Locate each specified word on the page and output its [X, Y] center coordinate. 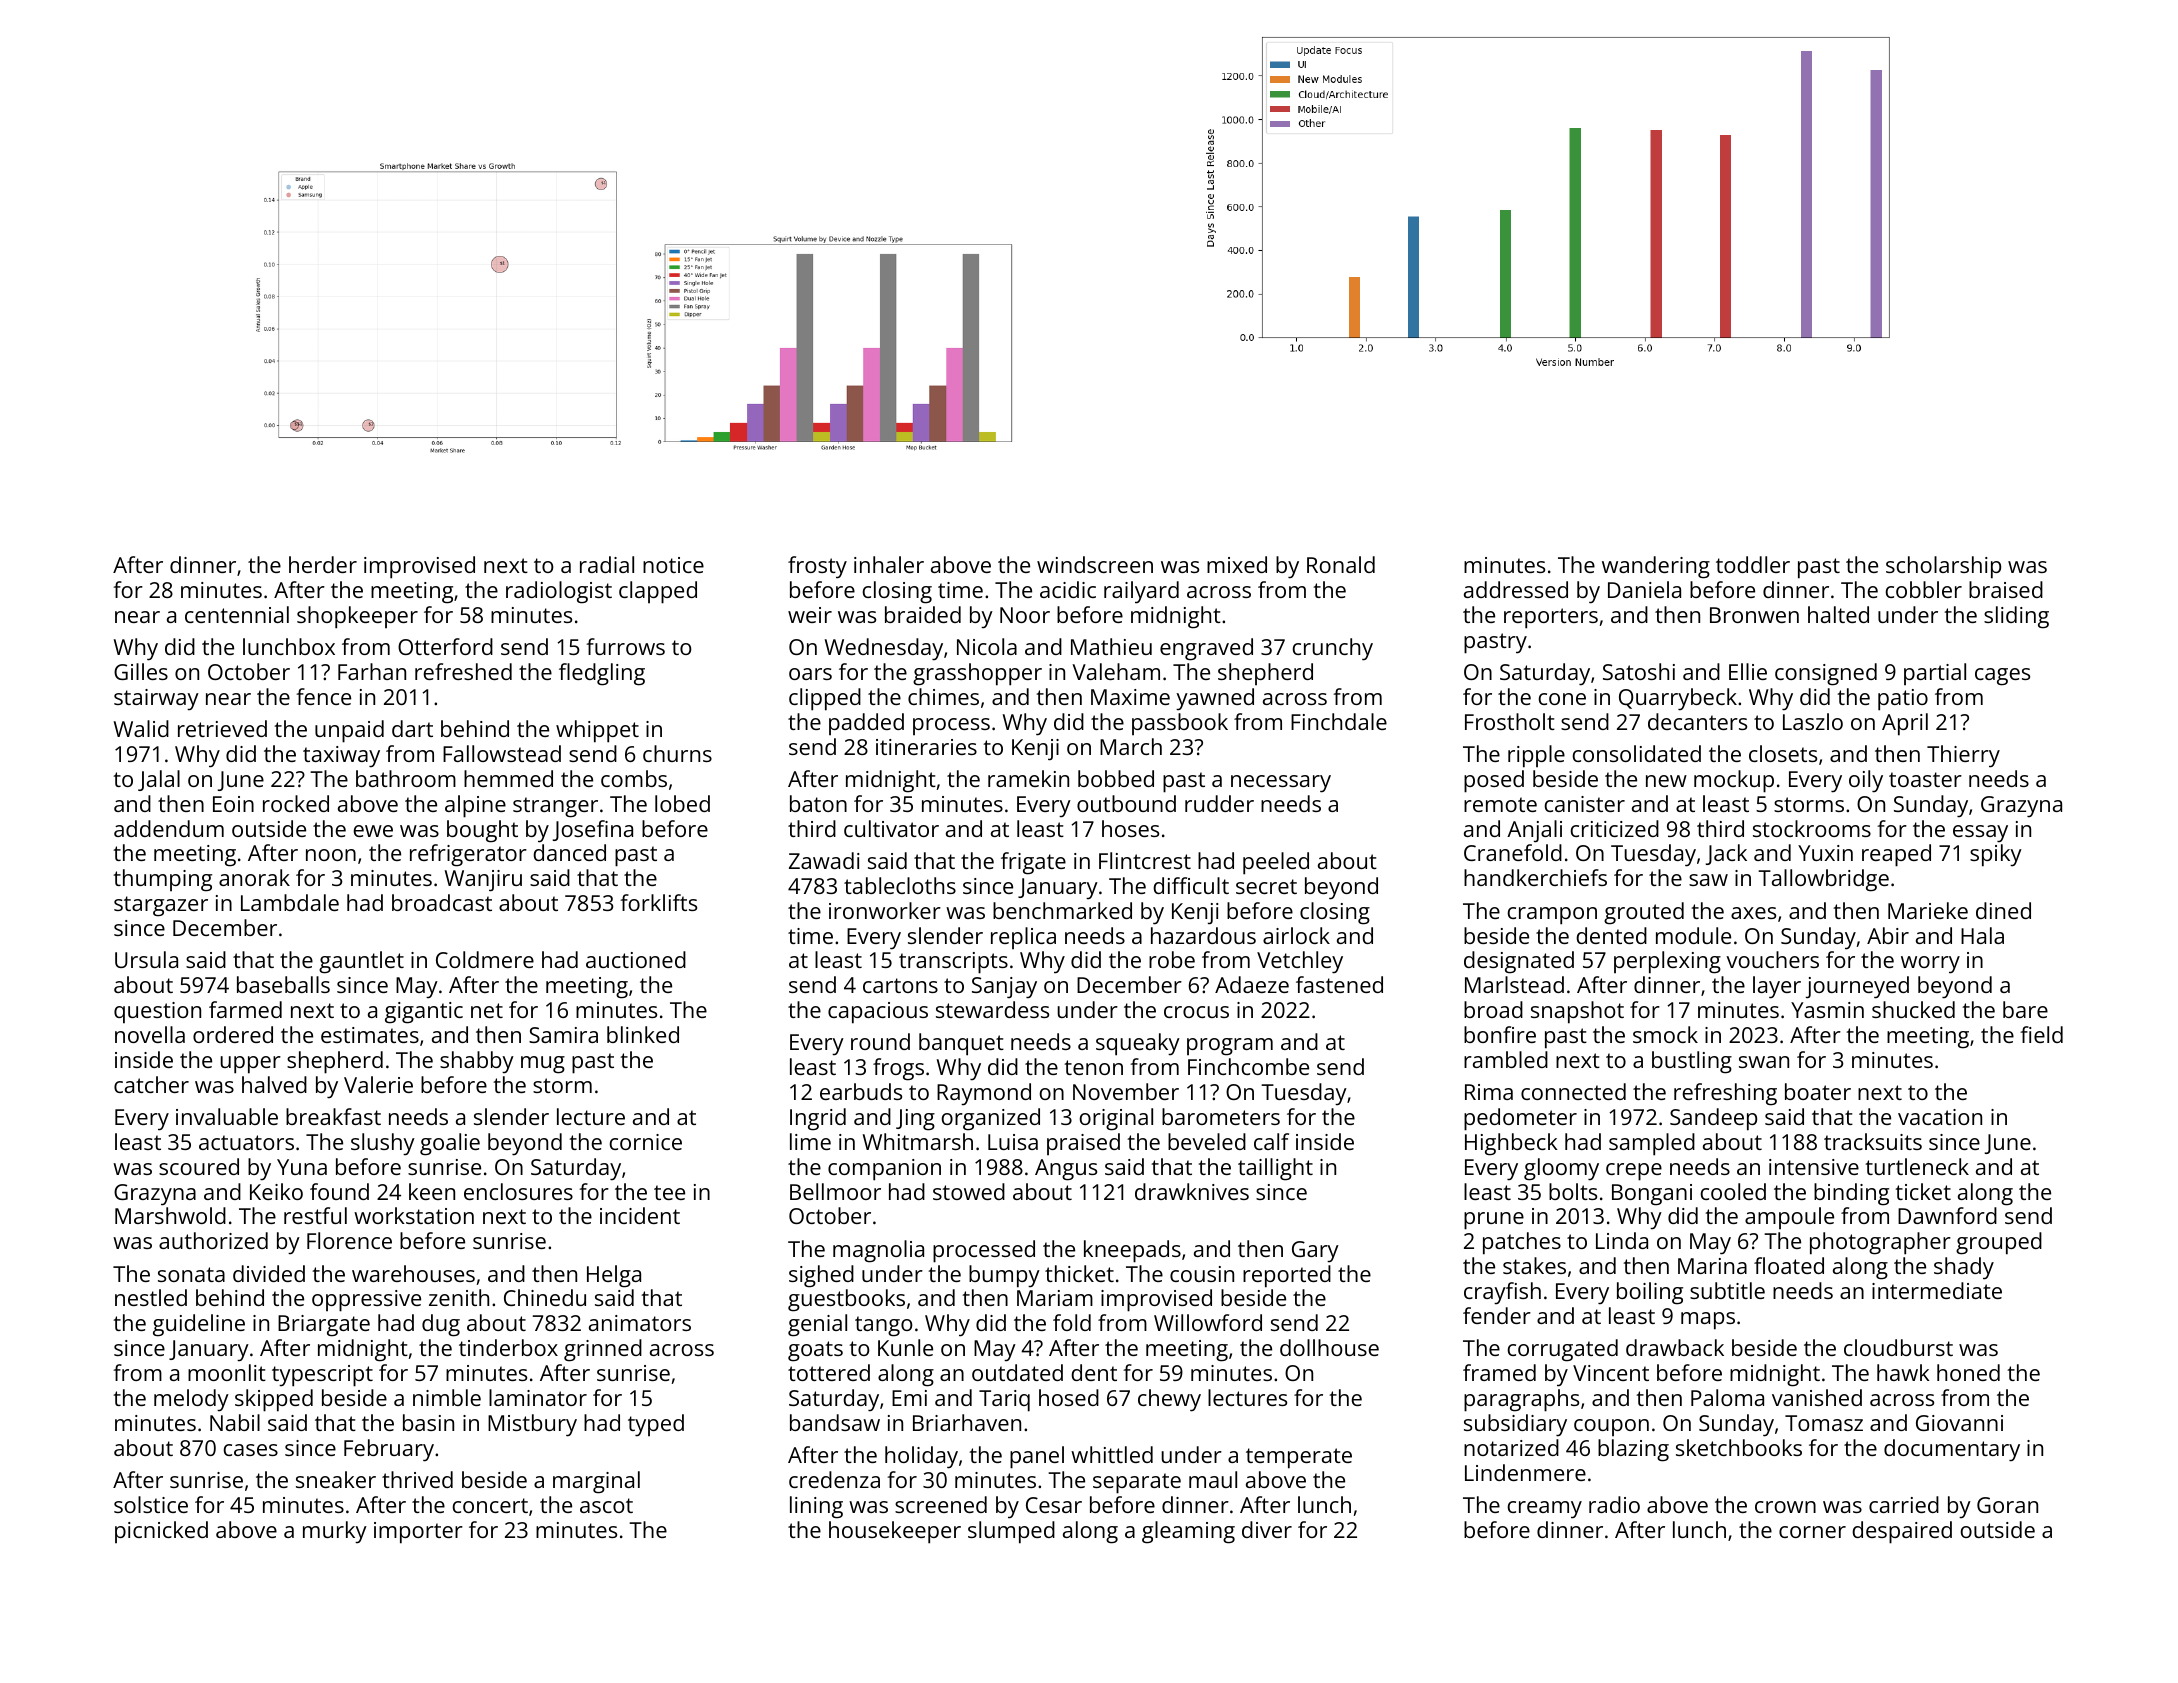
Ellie [1748, 671]
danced [569, 852]
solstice [151, 1504]
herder [323, 564]
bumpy [1004, 1276]
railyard [1141, 592]
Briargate [324, 1326]
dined [2003, 910]
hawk [1903, 1372]
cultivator [891, 828]
